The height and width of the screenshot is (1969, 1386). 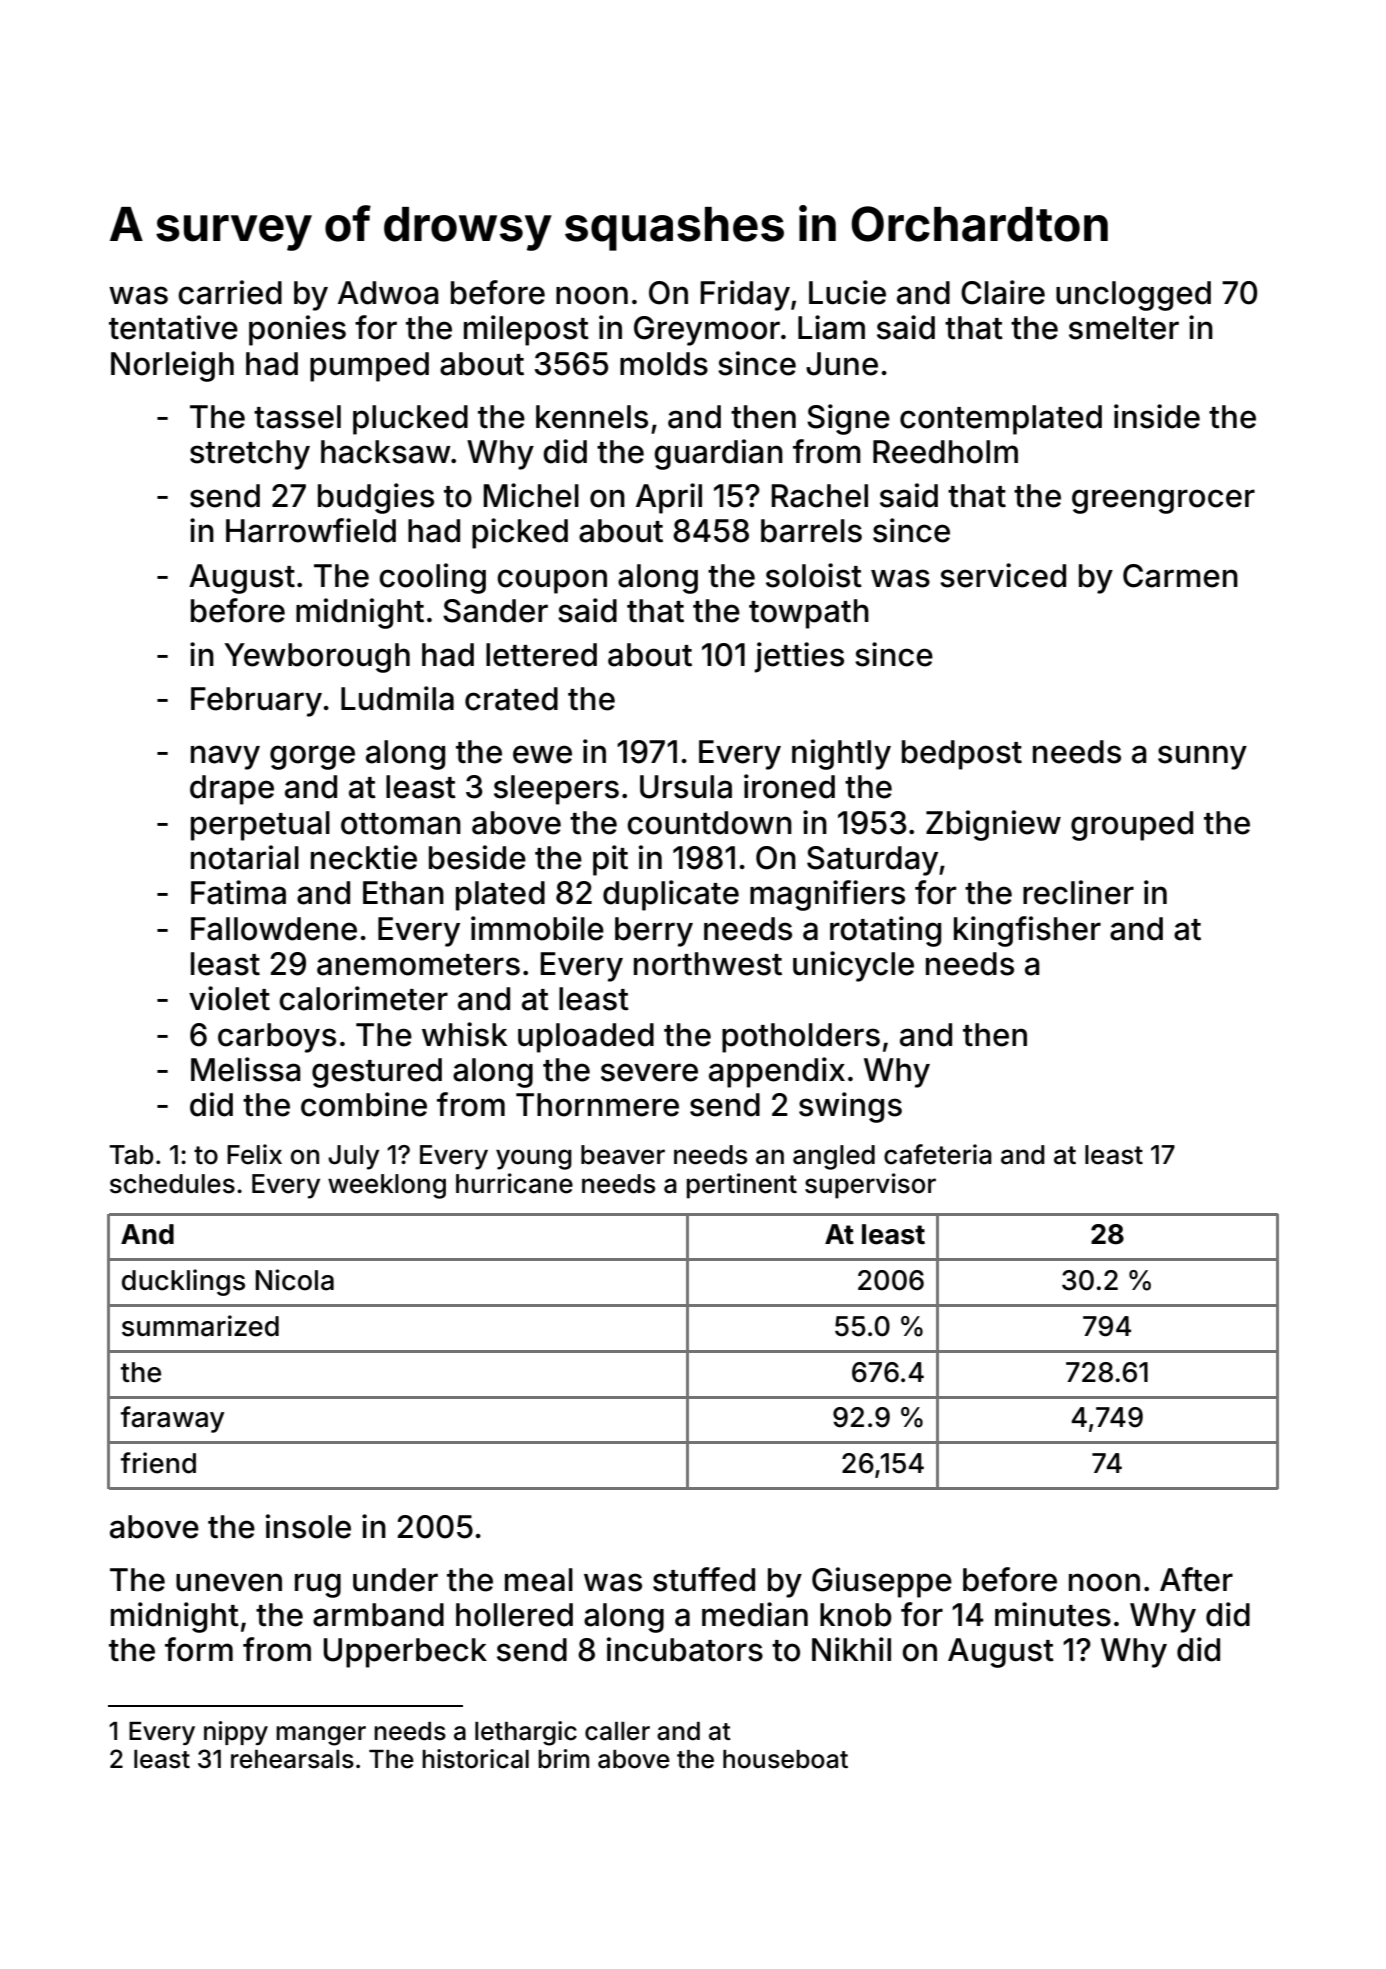 What do you see at coordinates (938, 1154) in the screenshot?
I see `cafeteria` at bounding box center [938, 1154].
